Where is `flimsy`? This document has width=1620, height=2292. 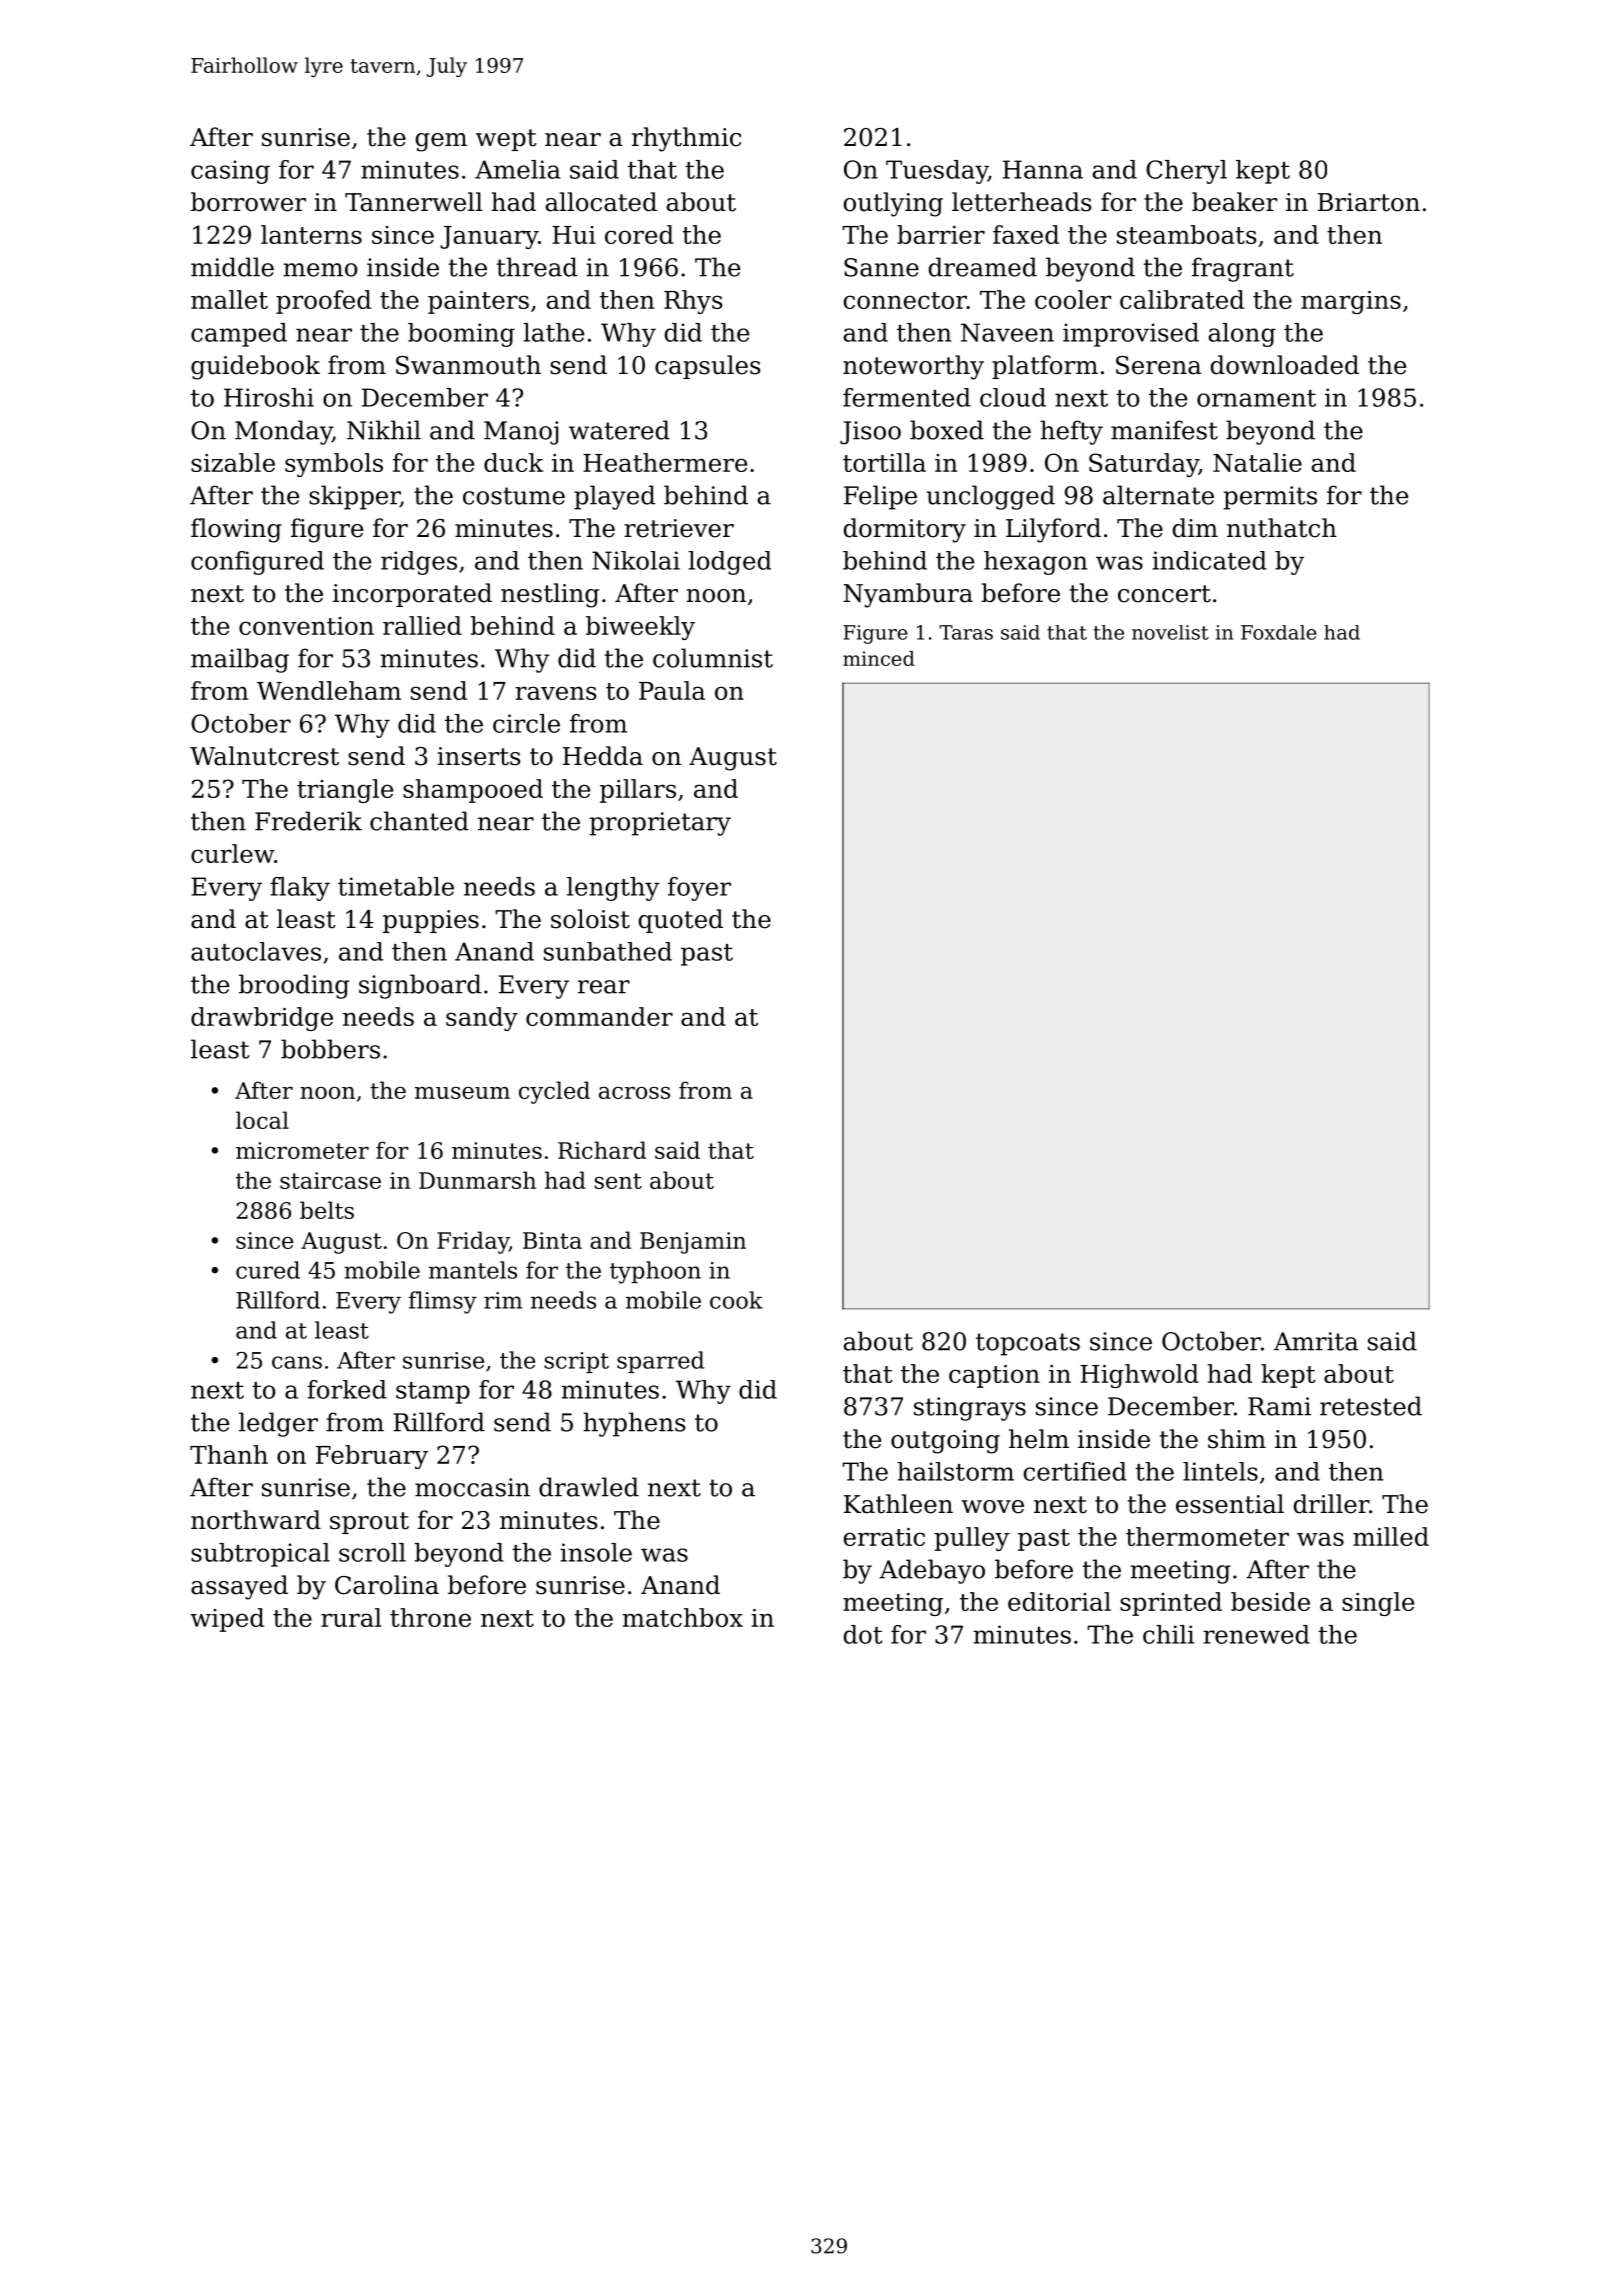
flimsy is located at coordinates (443, 1302).
